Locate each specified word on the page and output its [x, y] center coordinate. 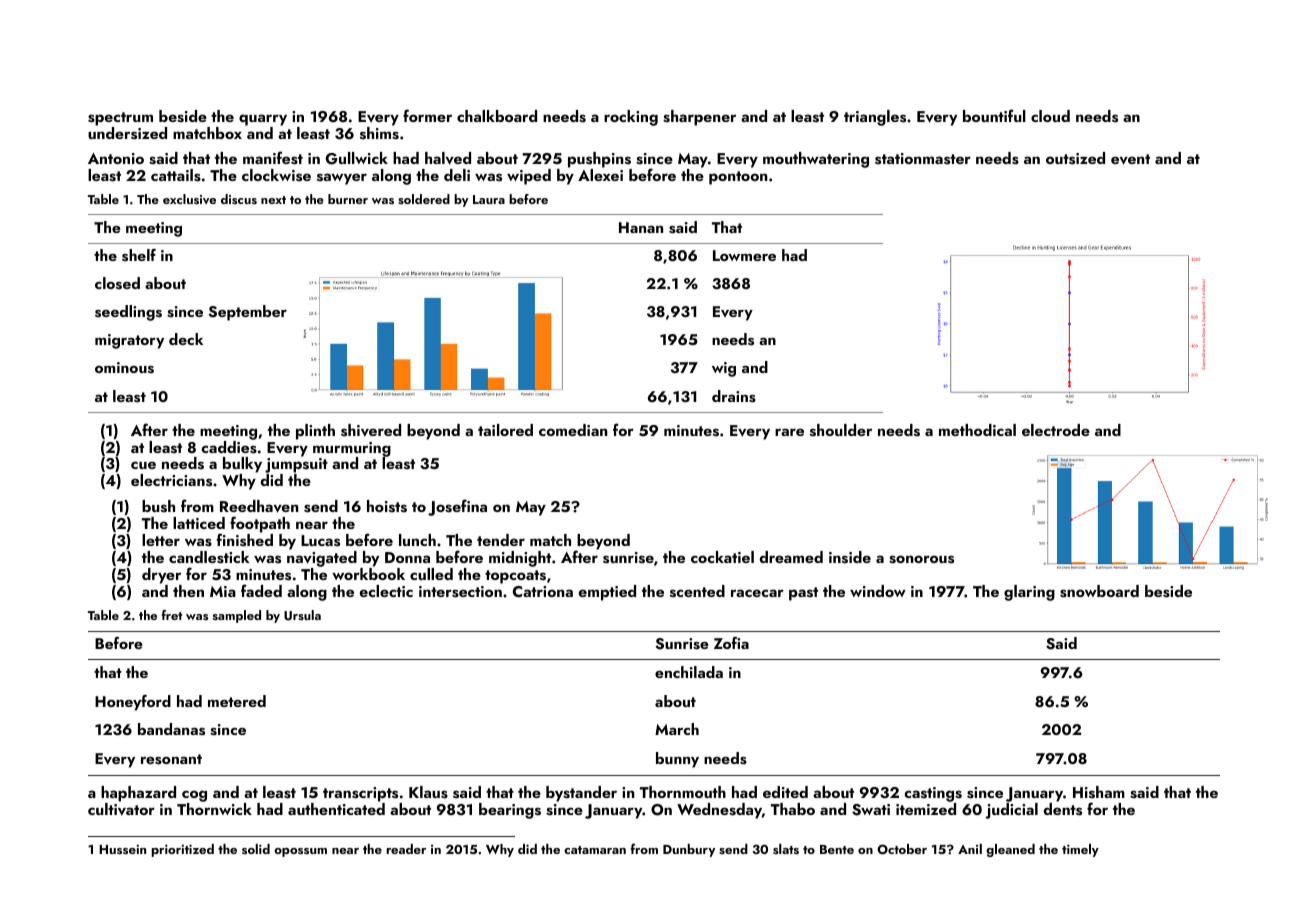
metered [237, 701]
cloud [1050, 116]
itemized [926, 809]
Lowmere [744, 255]
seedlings [128, 313]
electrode [1056, 430]
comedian [573, 430]
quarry [263, 120]
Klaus [428, 792]
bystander [581, 794]
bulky [242, 465]
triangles [875, 118]
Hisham [1099, 792]
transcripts [360, 794]
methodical [977, 430]
